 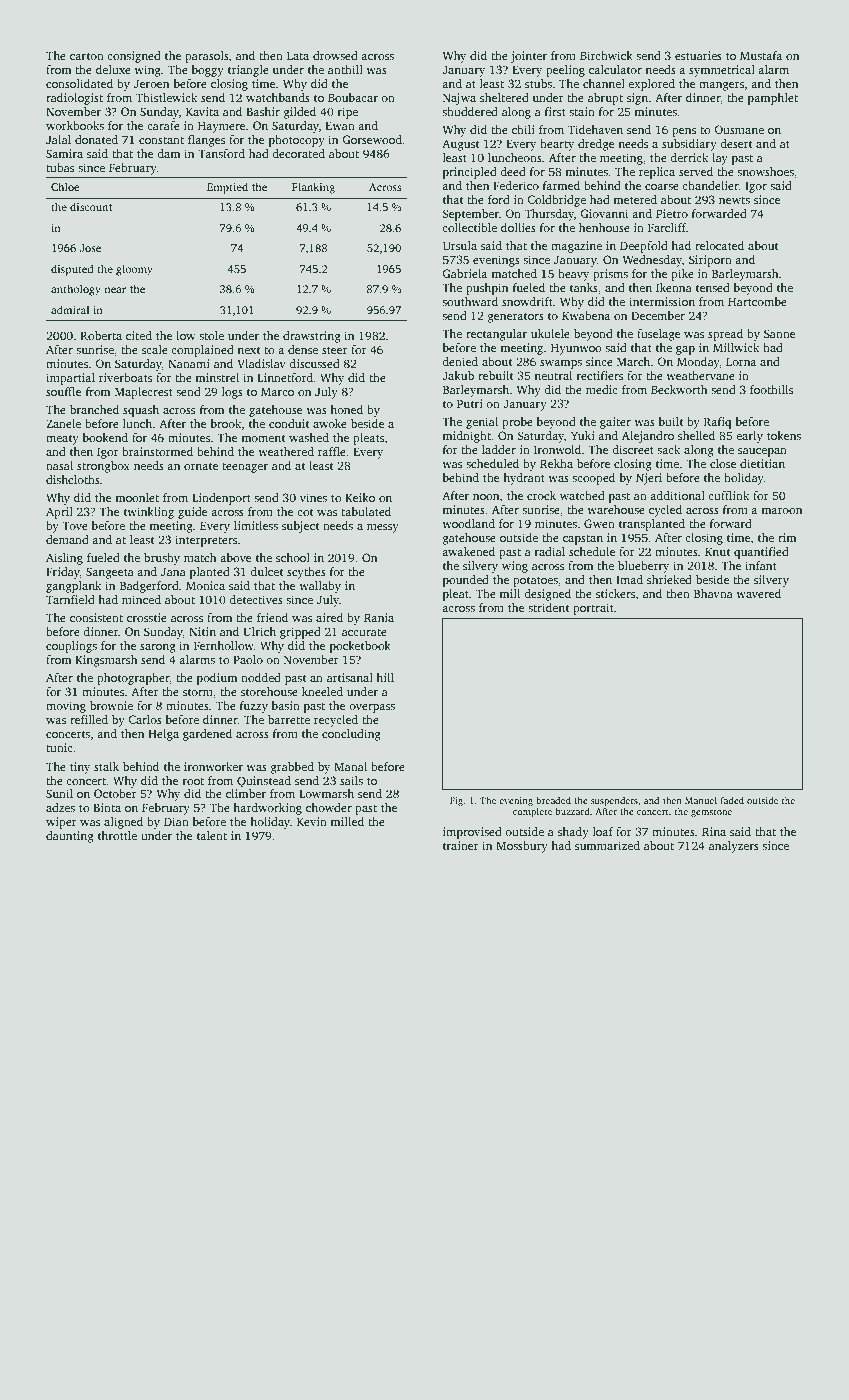 What do you see at coordinates (298, 56) in the document?
I see `Lata` at bounding box center [298, 56].
